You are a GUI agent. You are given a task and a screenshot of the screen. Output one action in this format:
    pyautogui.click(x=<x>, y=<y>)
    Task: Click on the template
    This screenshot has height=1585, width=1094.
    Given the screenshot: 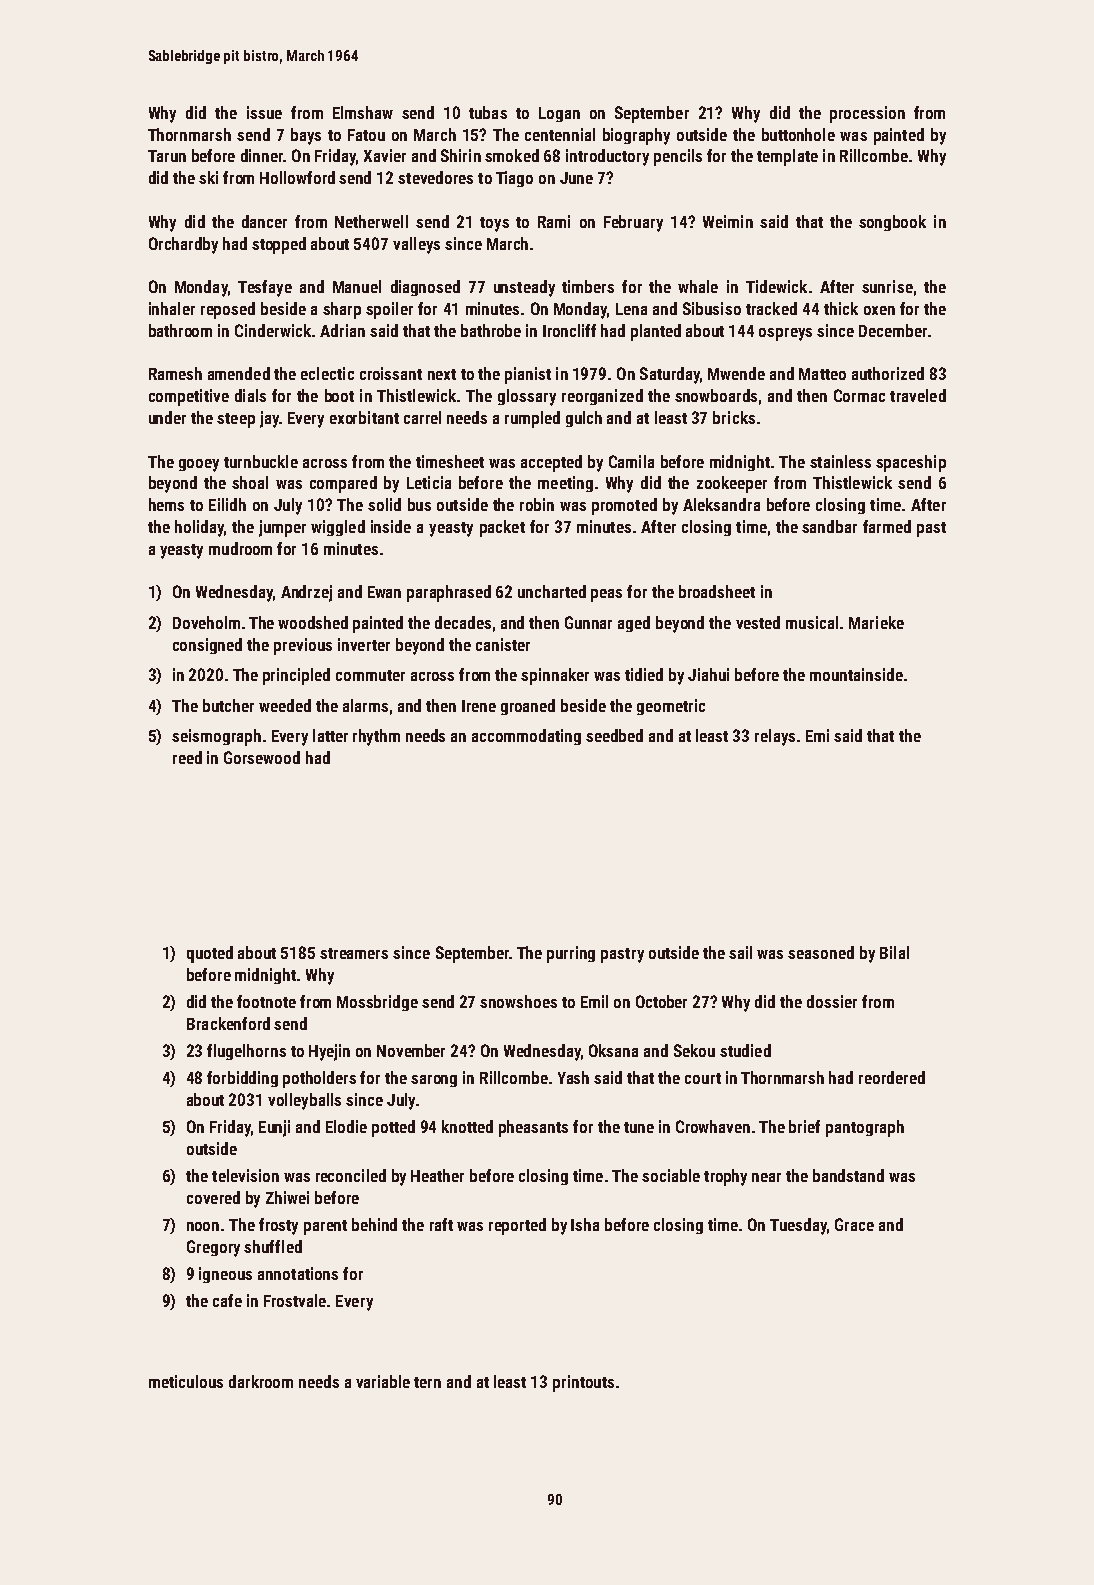 What is the action you would take?
    pyautogui.click(x=787, y=157)
